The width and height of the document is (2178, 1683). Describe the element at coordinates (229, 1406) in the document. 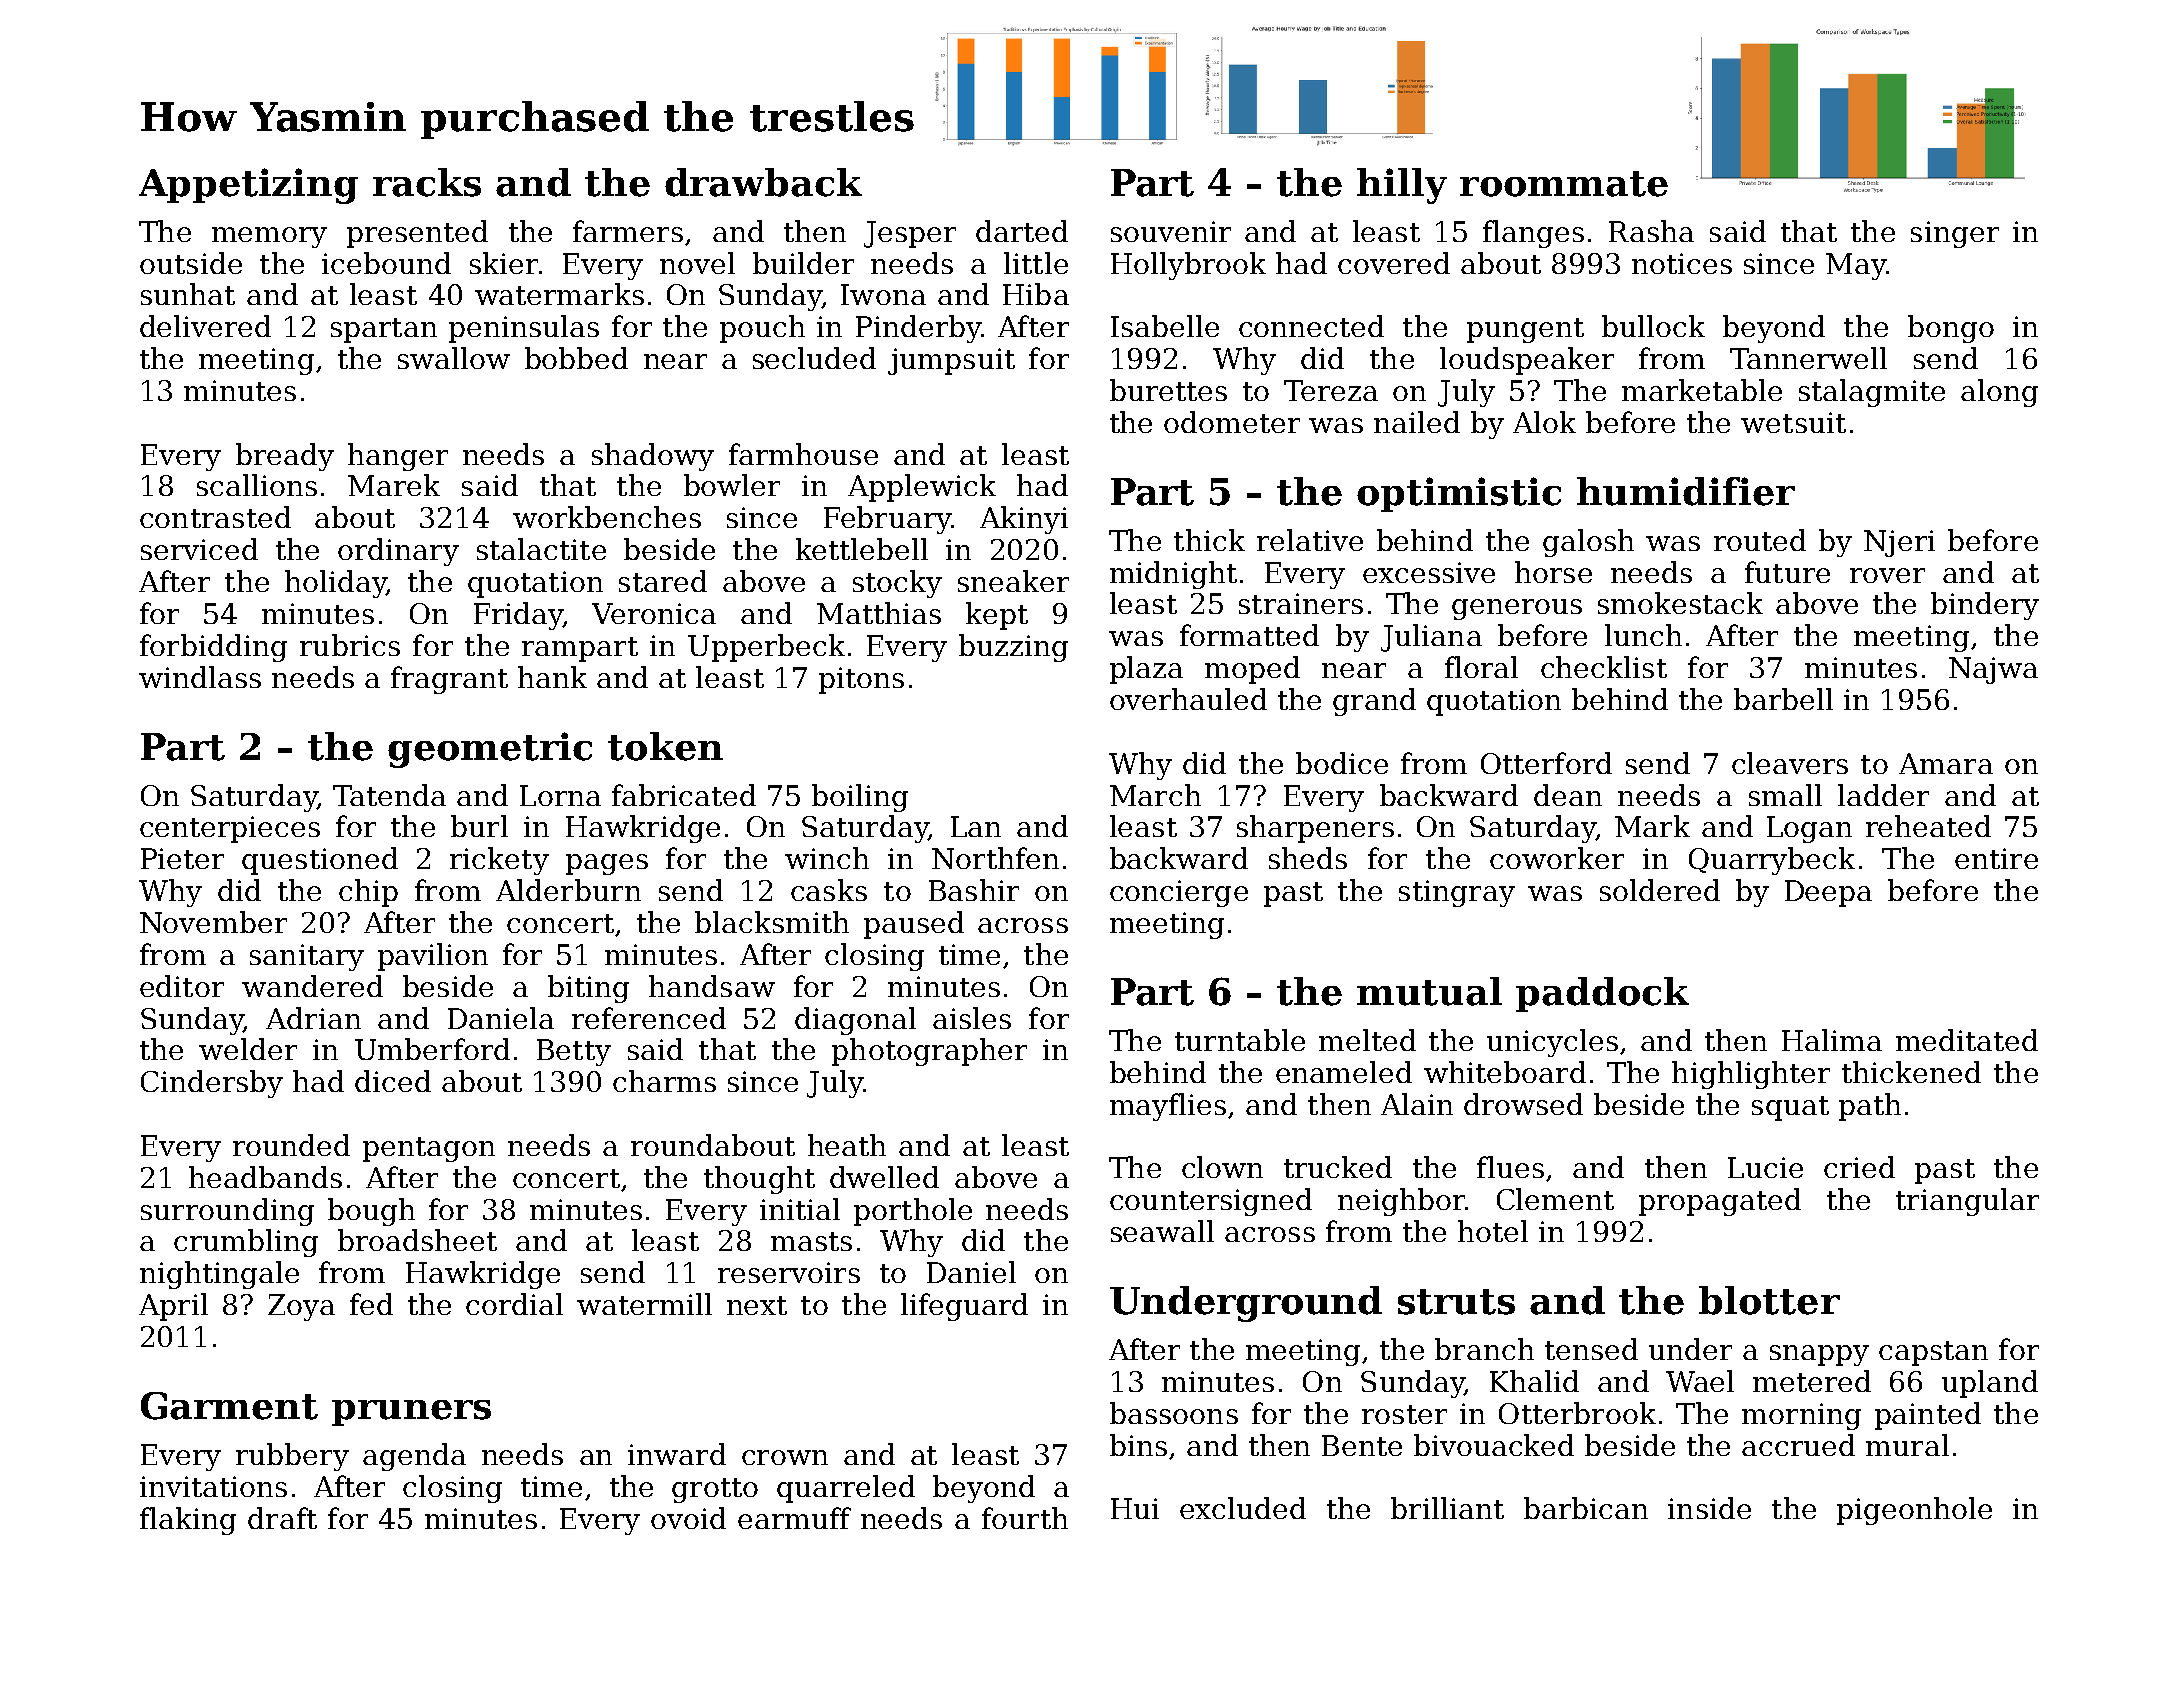

I see `Garment` at that location.
